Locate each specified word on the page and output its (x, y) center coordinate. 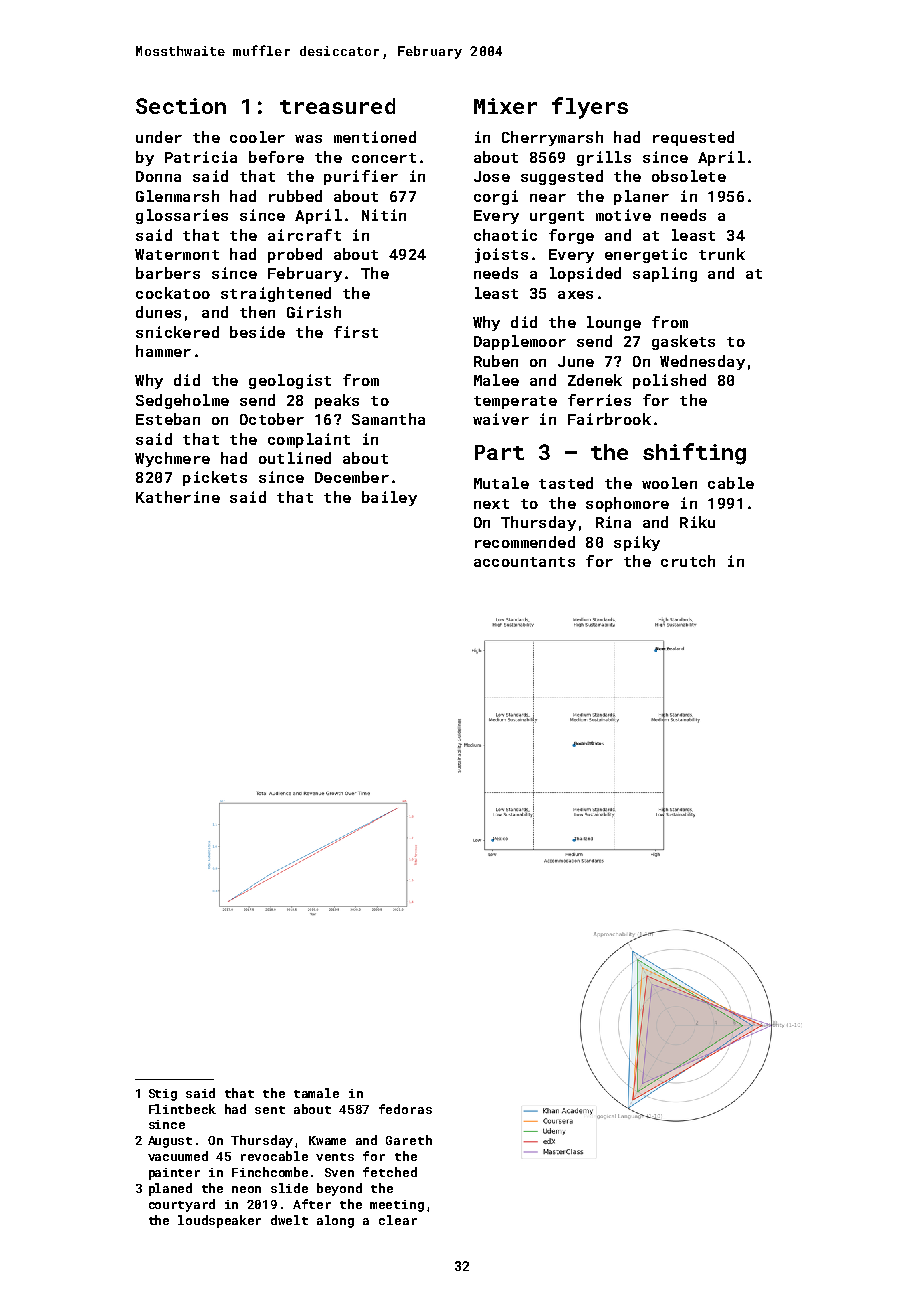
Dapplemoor (520, 342)
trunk (722, 254)
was (308, 139)
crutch (688, 561)
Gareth (409, 1140)
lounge (614, 323)
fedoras (405, 1109)
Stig (163, 1095)
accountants (524, 562)
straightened (276, 294)
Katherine (178, 497)
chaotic (505, 235)
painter (174, 1174)
